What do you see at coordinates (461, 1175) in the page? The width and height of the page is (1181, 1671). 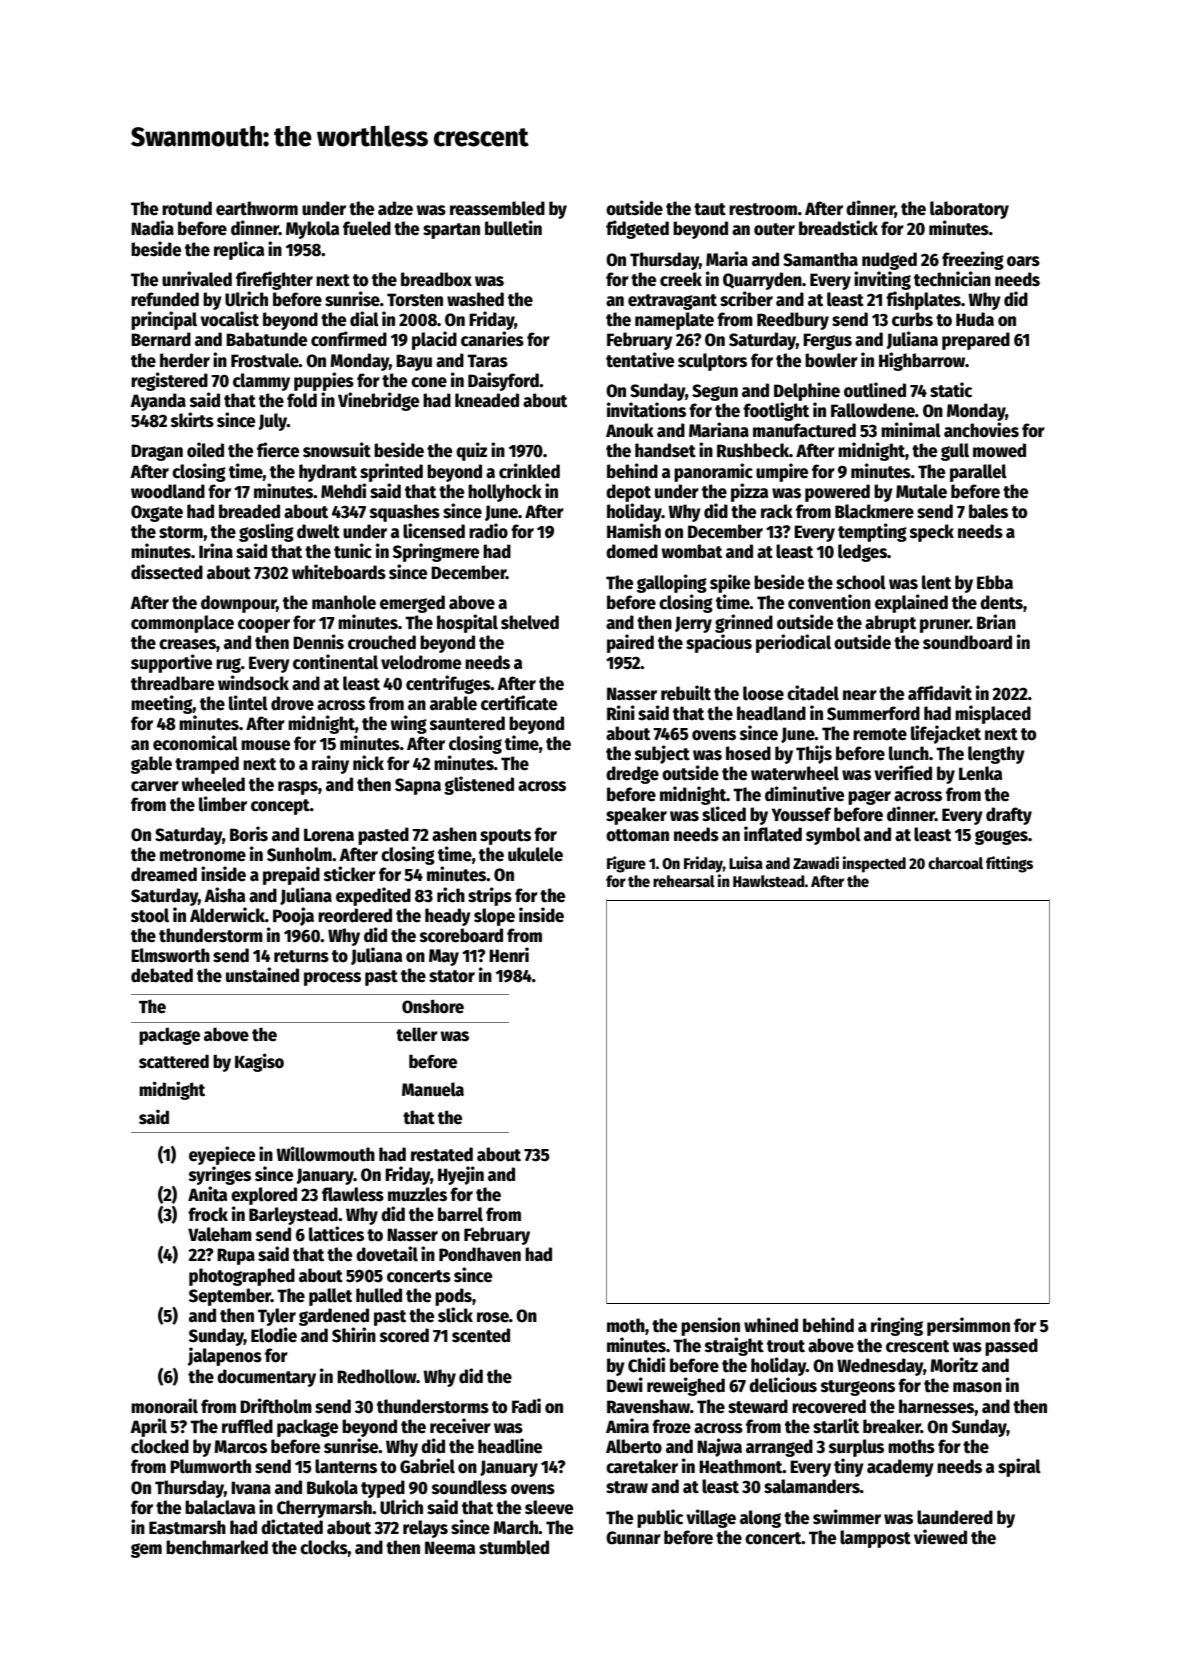 I see `Hyejin` at bounding box center [461, 1175].
